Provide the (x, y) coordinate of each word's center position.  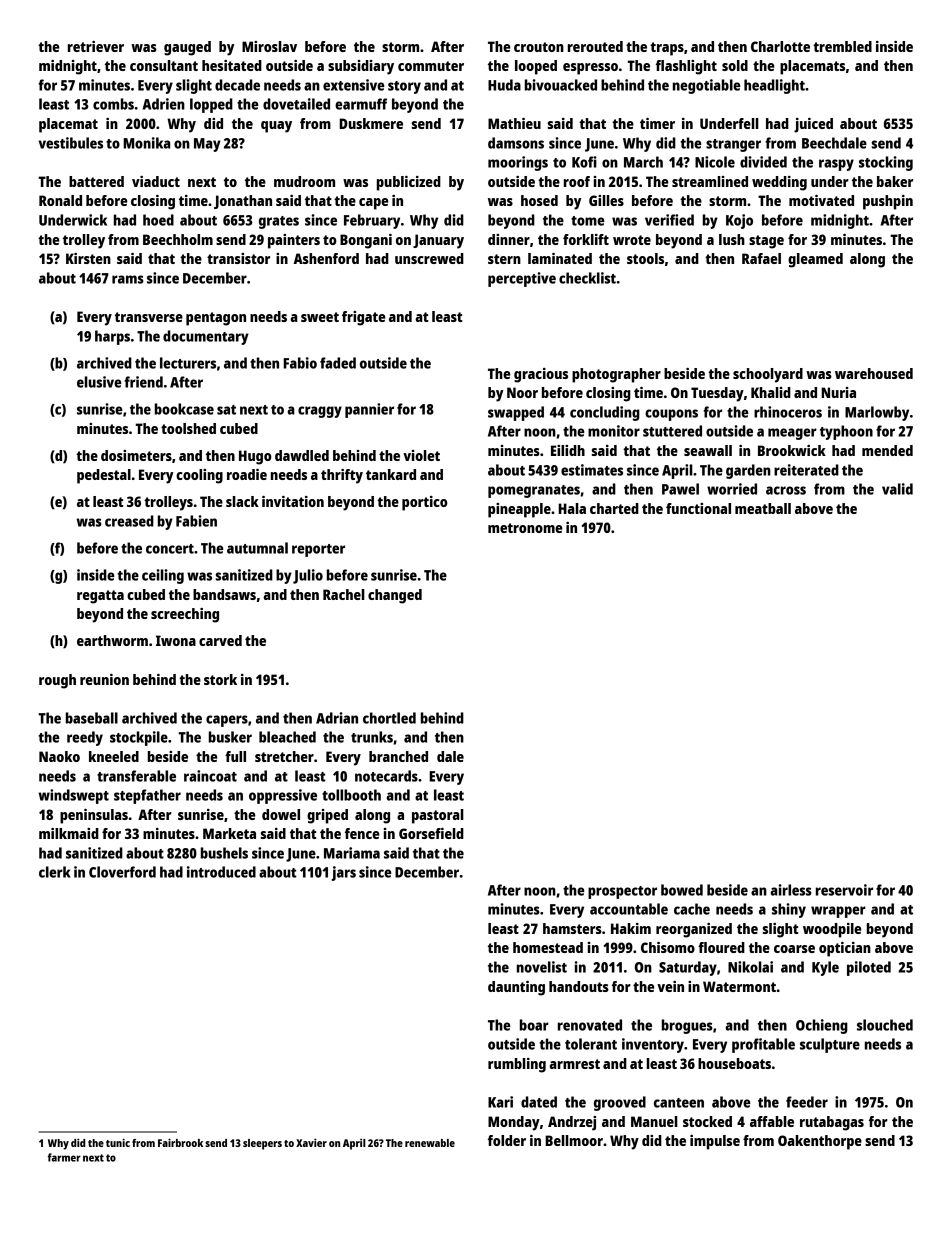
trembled (842, 46)
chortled (389, 718)
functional (698, 508)
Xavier (311, 1142)
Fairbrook (180, 1142)
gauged (187, 48)
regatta (100, 597)
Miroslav (269, 46)
